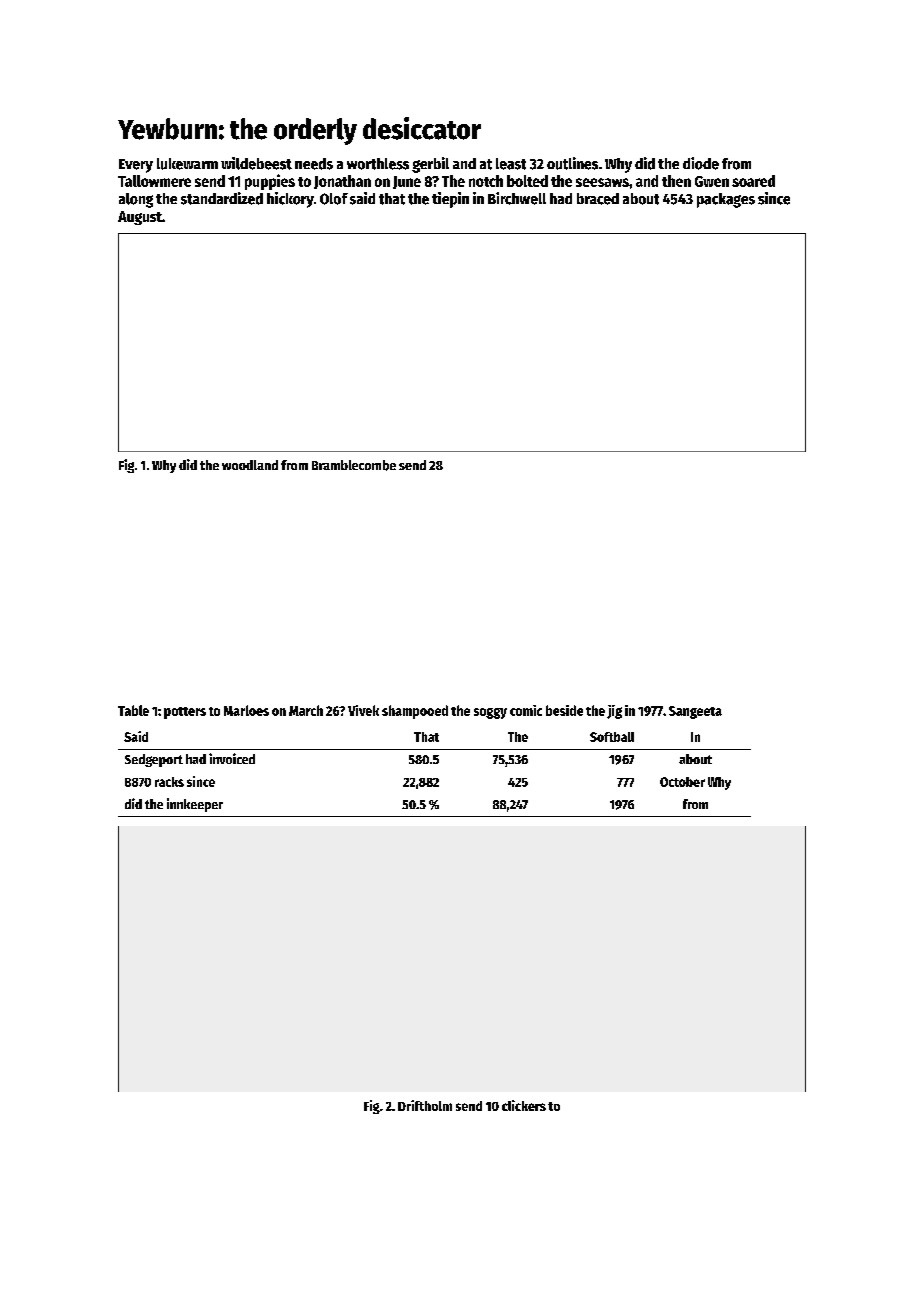 This screenshot has width=924, height=1308. I want to click on Every, so click(136, 166).
